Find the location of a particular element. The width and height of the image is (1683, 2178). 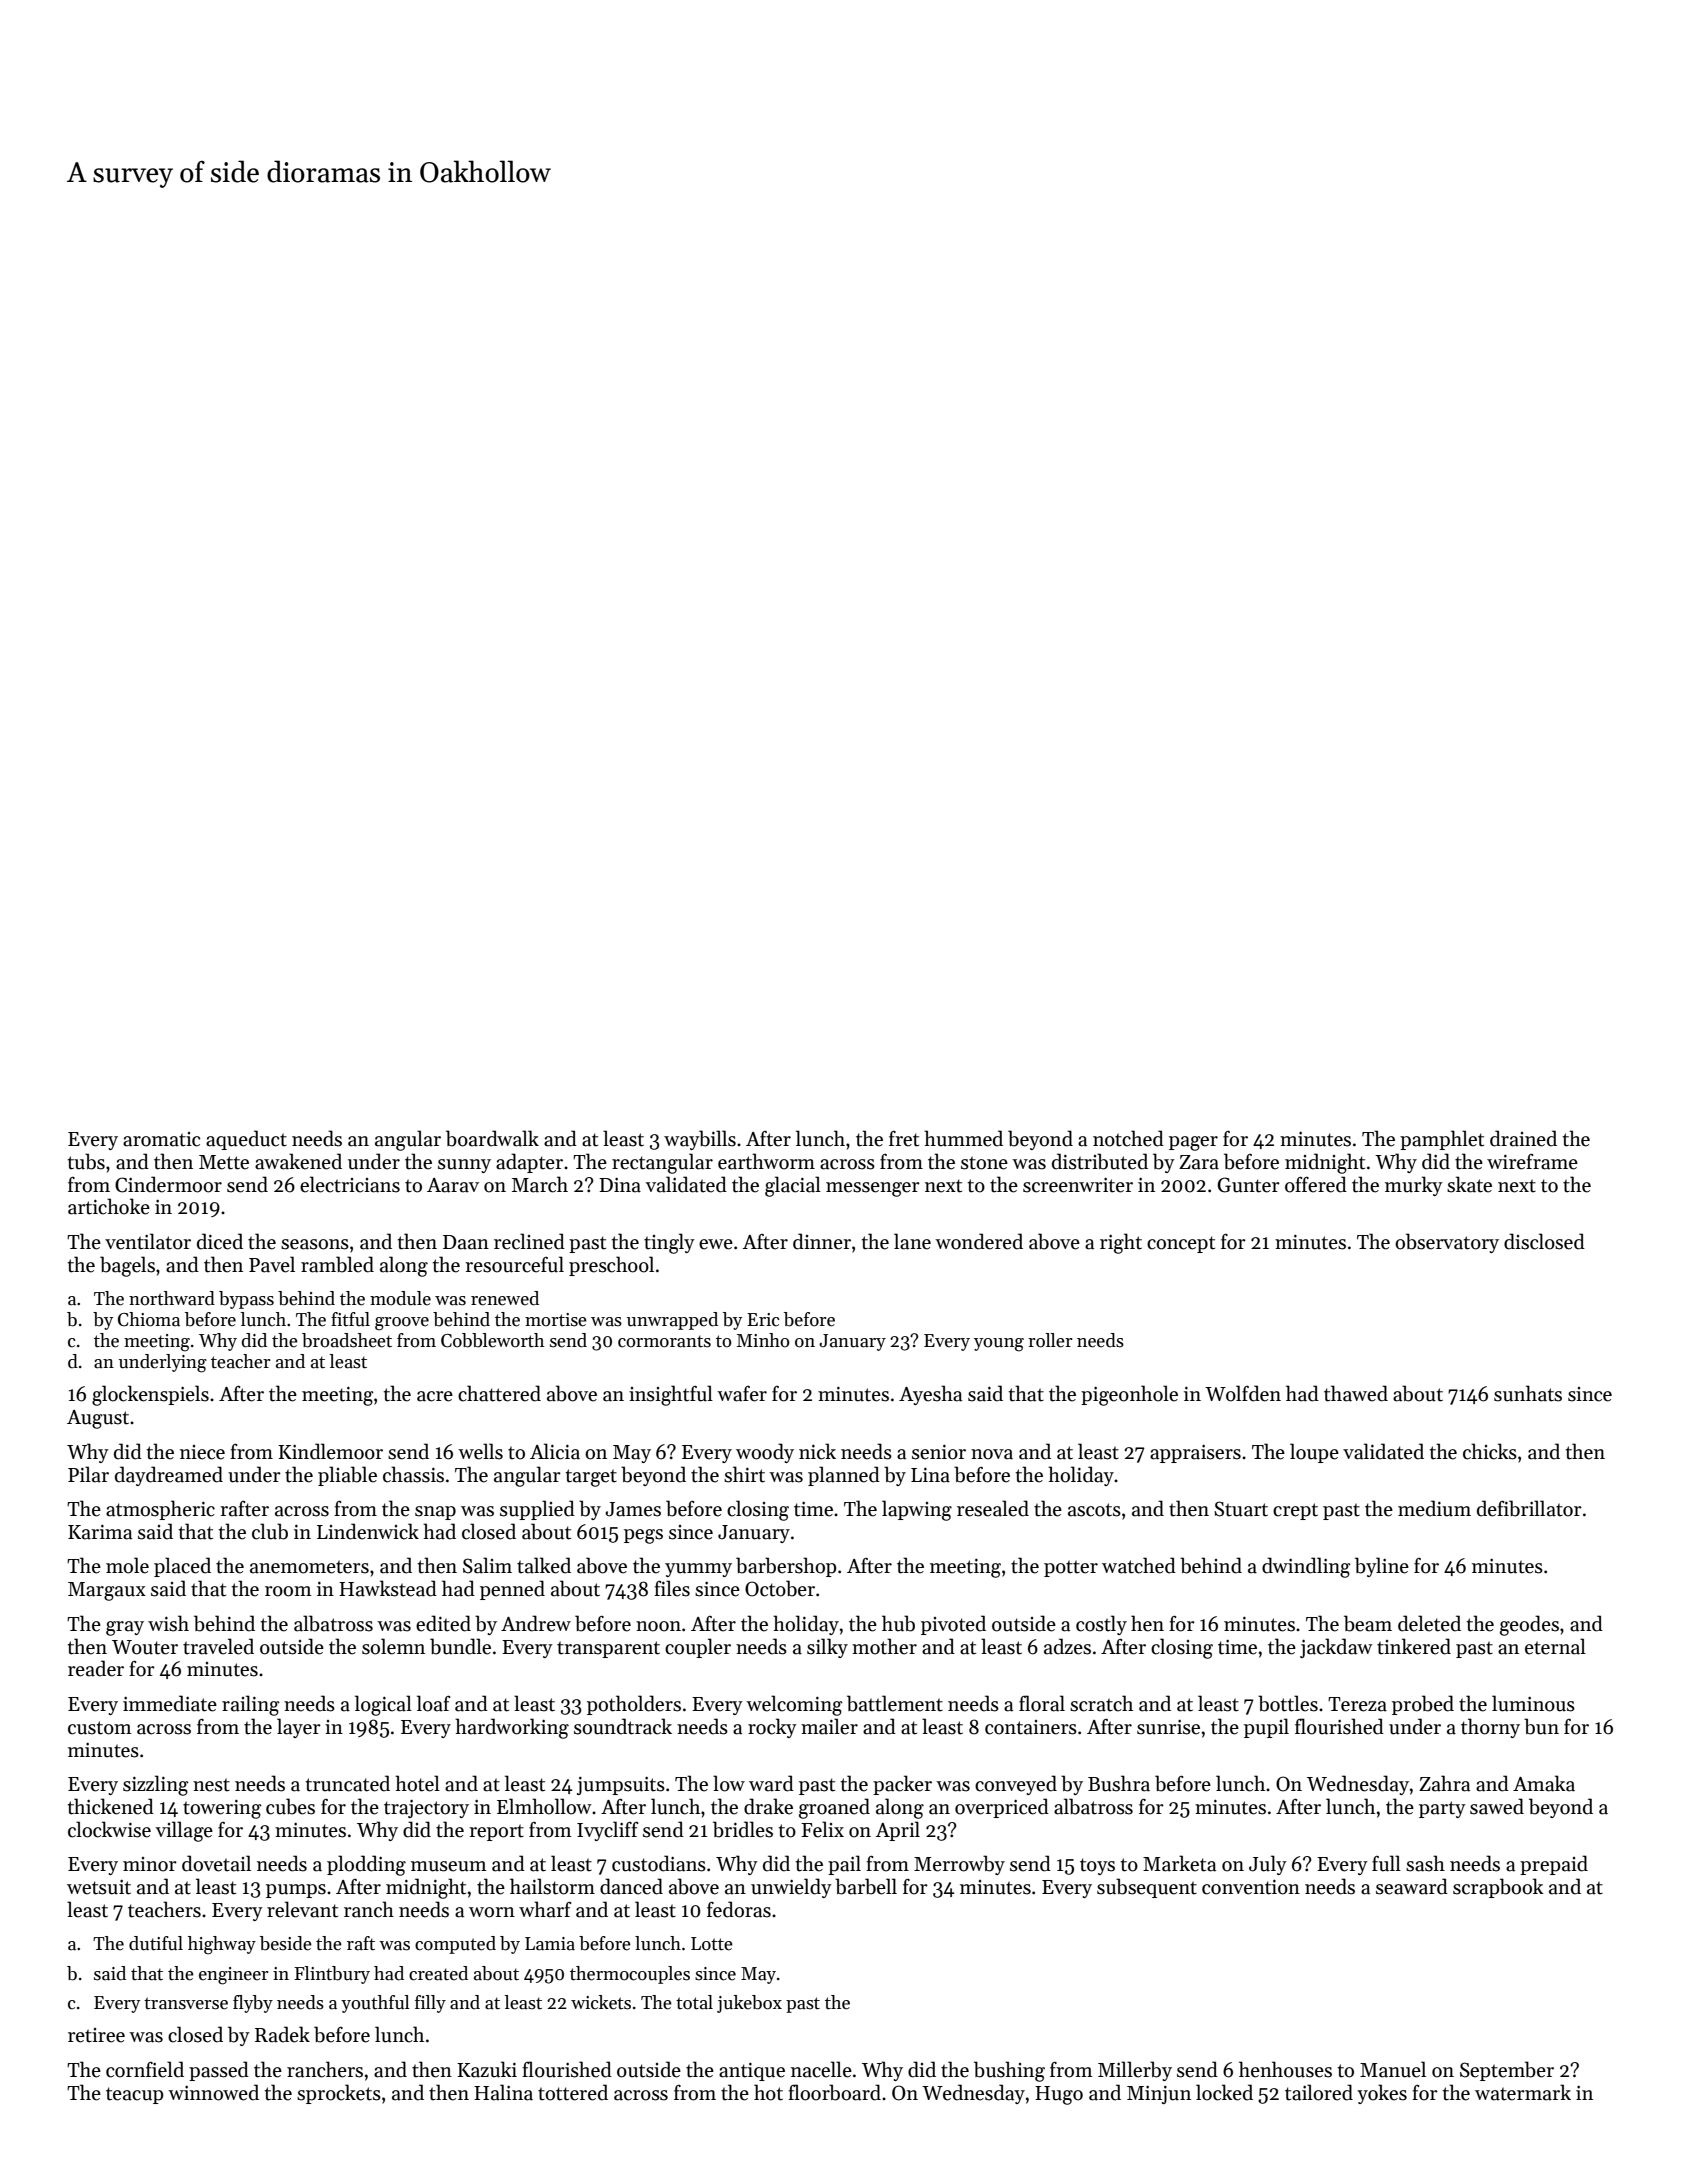

dinner is located at coordinates (822, 1241).
